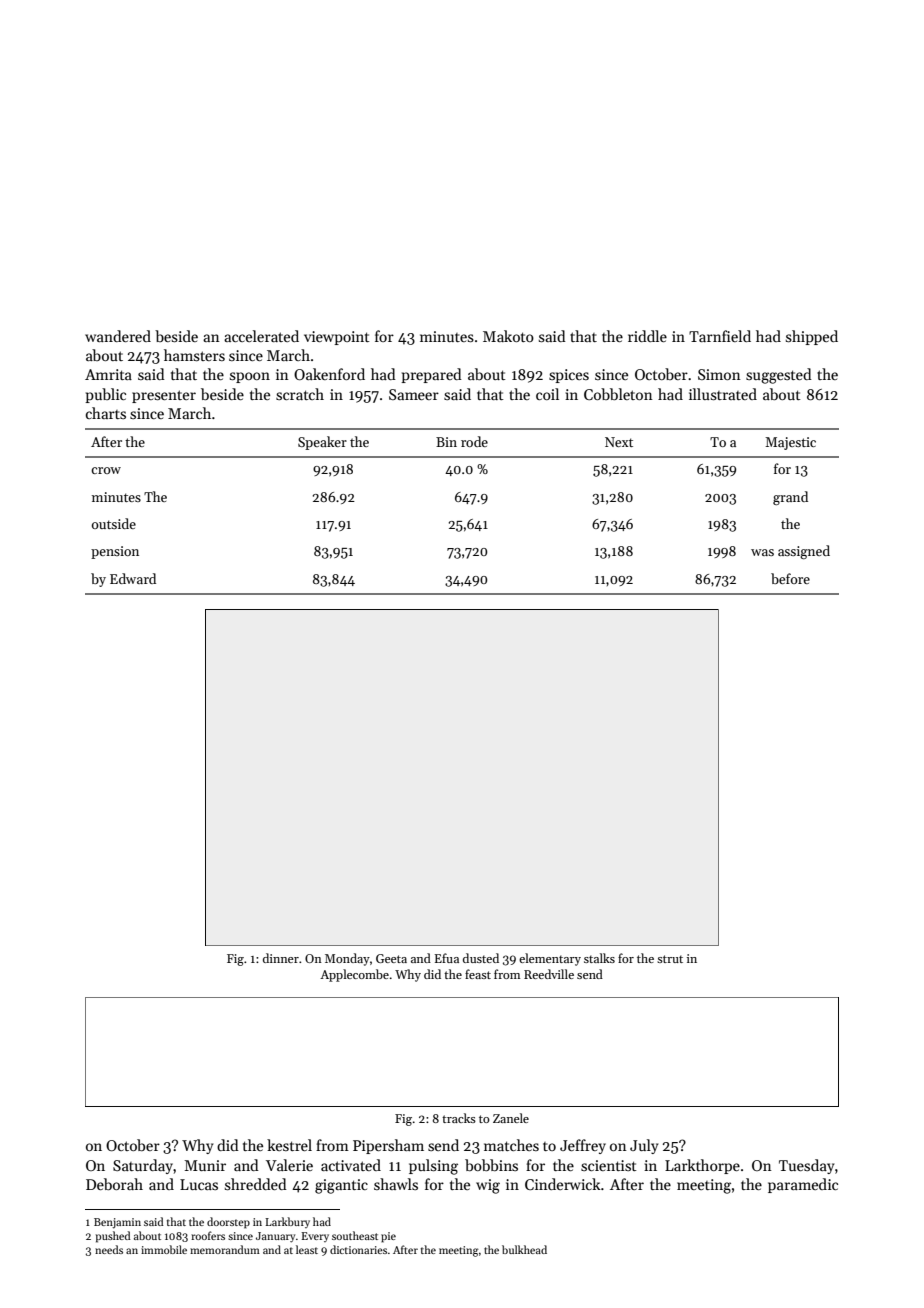 The image size is (924, 1308). What do you see at coordinates (329, 374) in the screenshot?
I see `Oakenford` at bounding box center [329, 374].
